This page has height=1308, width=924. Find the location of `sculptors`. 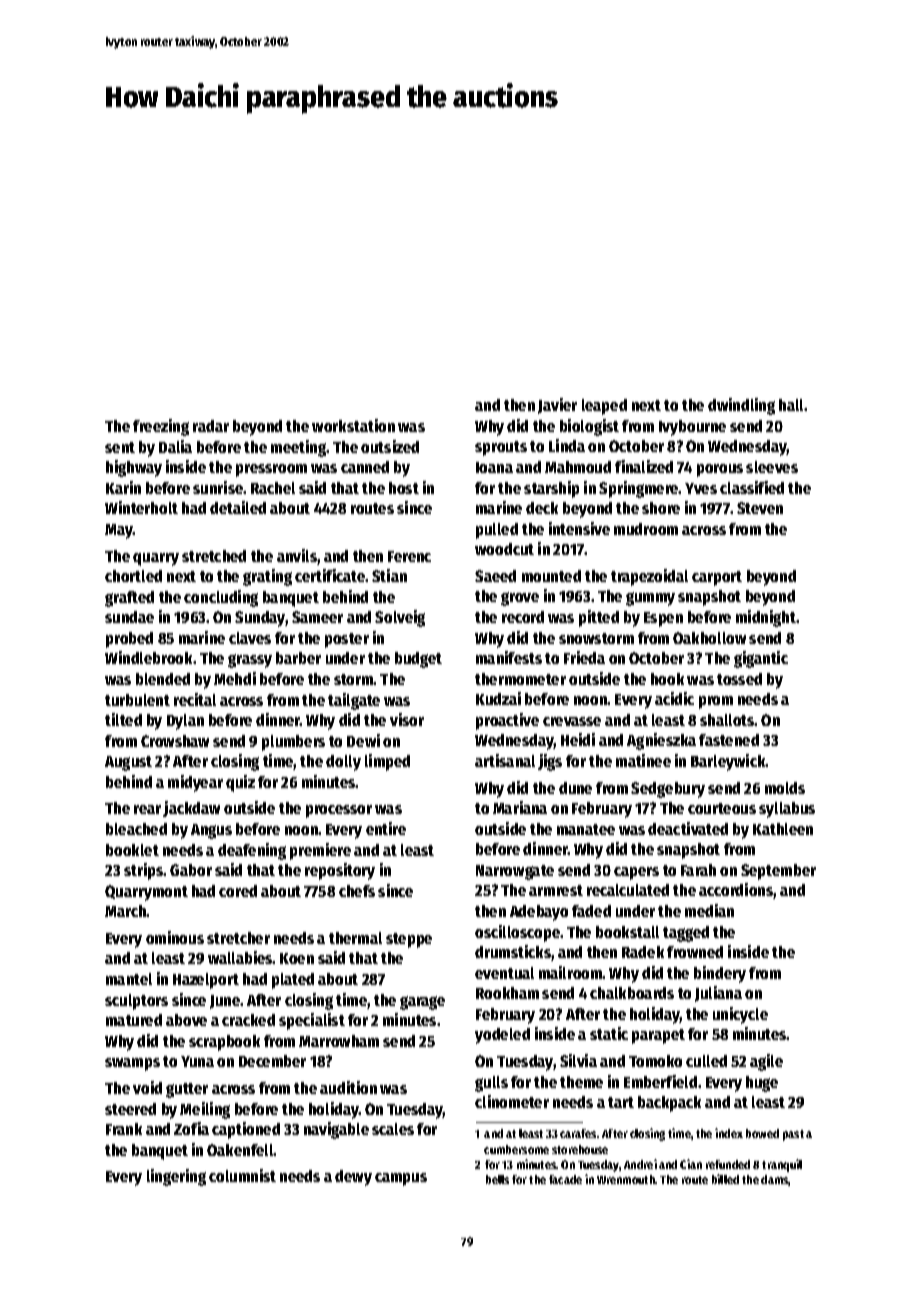

sculptors is located at coordinates (136, 1002).
